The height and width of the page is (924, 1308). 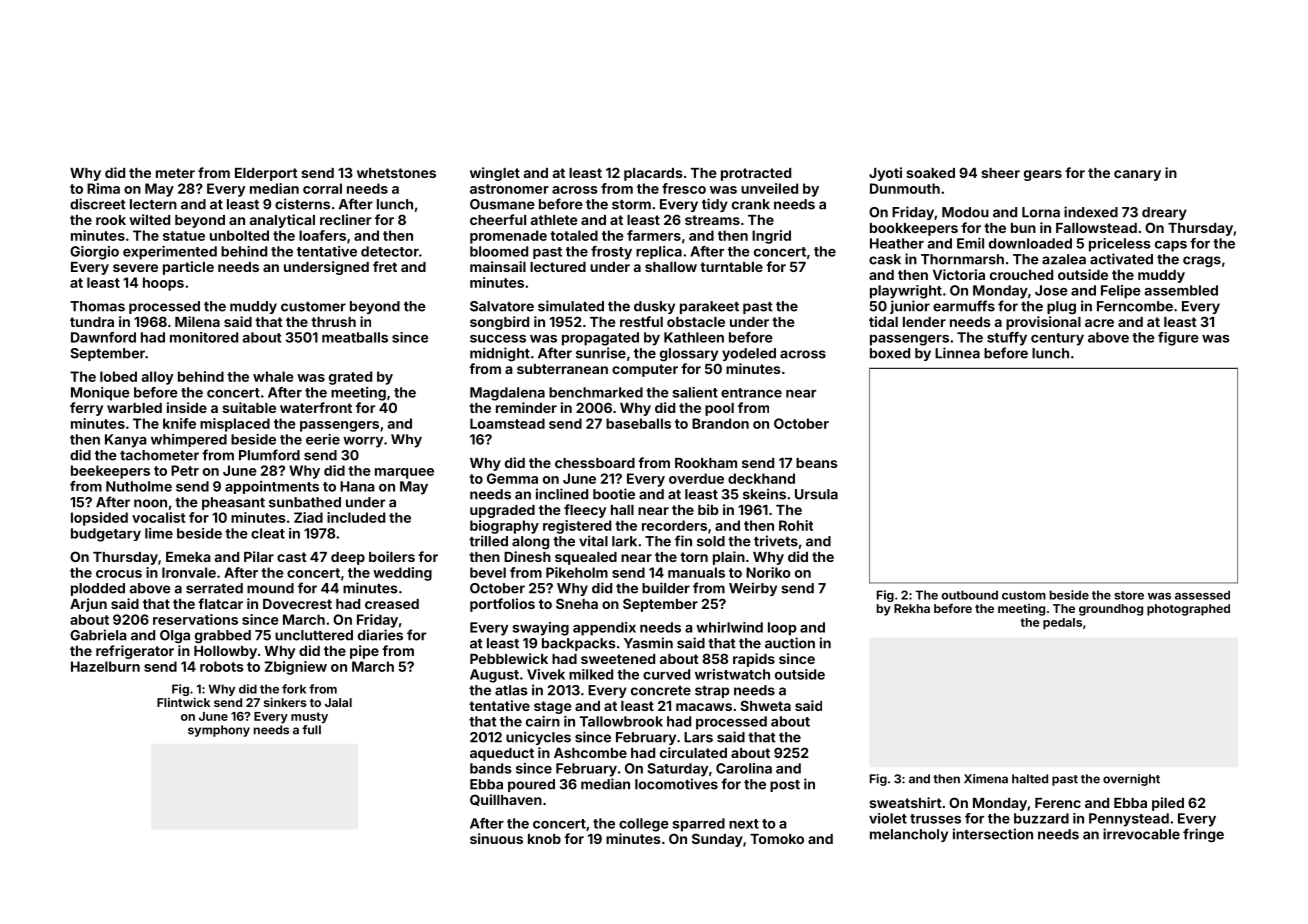 What do you see at coordinates (499, 251) in the page?
I see `bloomed` at bounding box center [499, 251].
